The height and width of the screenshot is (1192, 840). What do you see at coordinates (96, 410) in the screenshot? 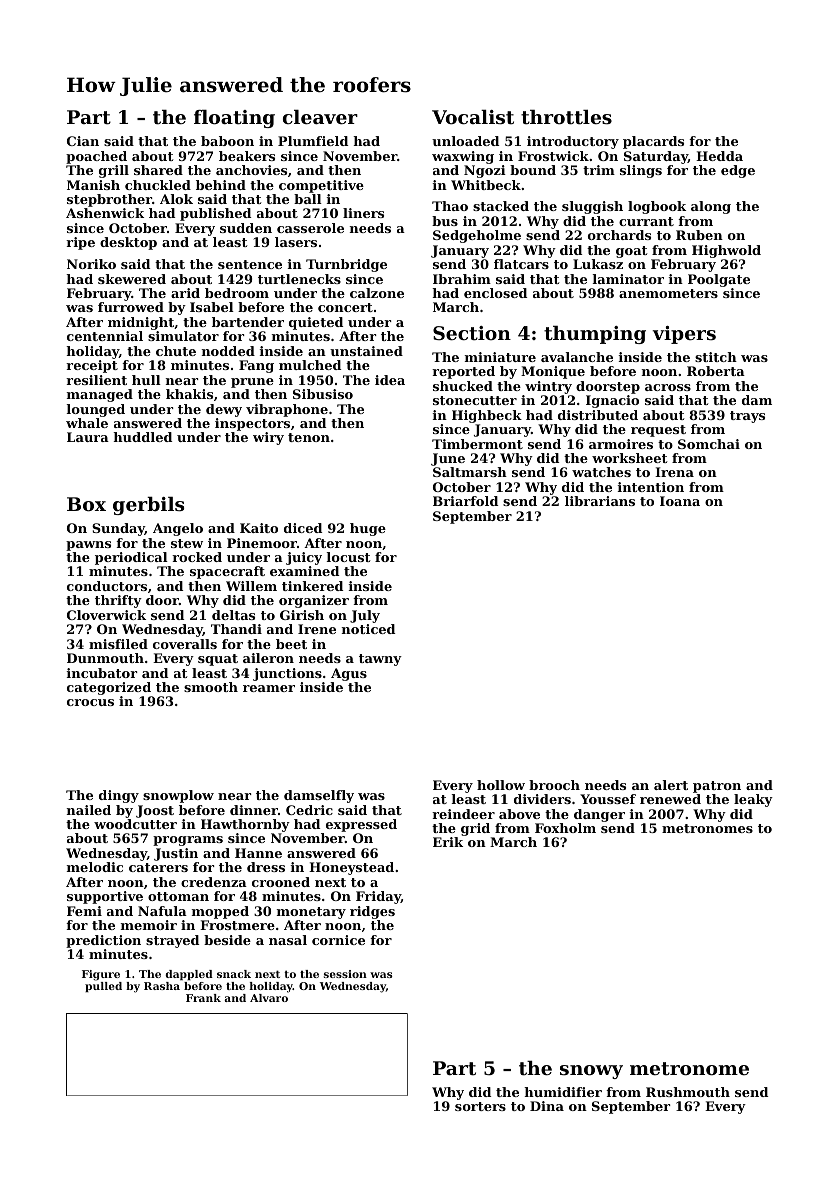
I see `lounged` at bounding box center [96, 410].
